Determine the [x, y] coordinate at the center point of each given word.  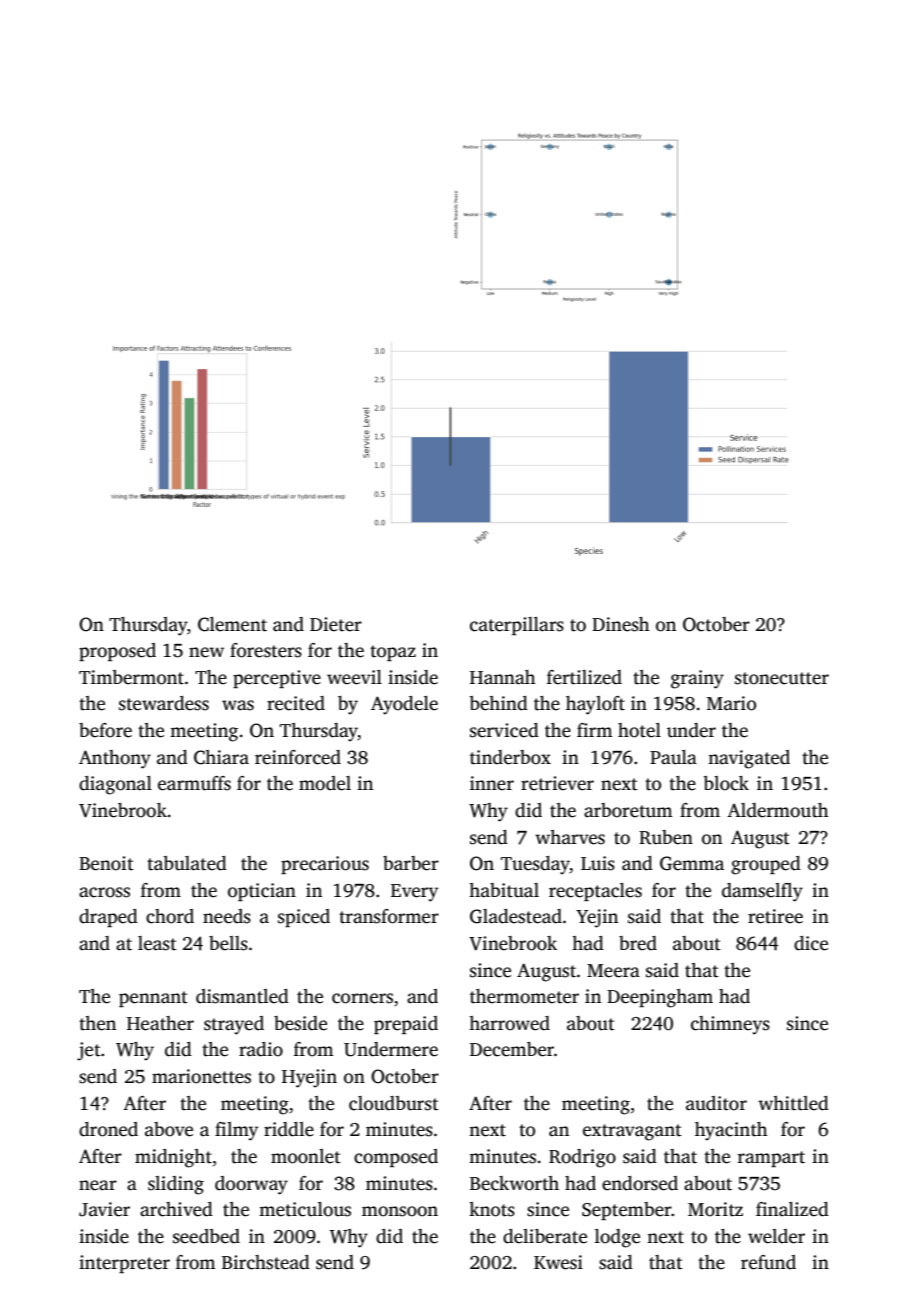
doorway [251, 1185]
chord [170, 916]
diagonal [115, 785]
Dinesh [621, 624]
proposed [117, 652]
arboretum [628, 810]
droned [108, 1129]
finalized [792, 1209]
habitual [504, 890]
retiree [775, 916]
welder [776, 1236]
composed [396, 1158]
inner [492, 783]
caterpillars [517, 626]
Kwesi [558, 1262]
